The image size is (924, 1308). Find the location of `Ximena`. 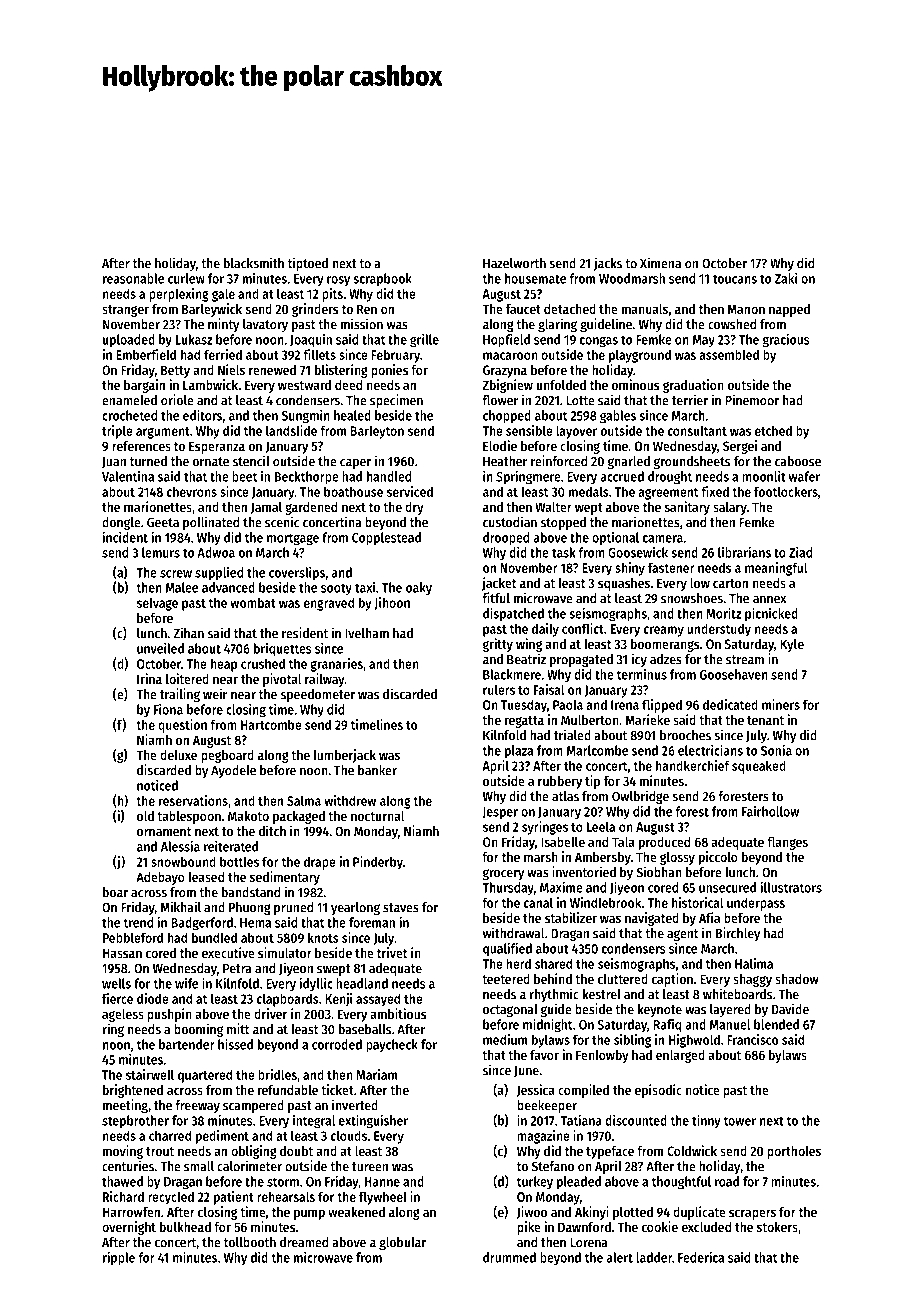

Ximena is located at coordinates (660, 263).
